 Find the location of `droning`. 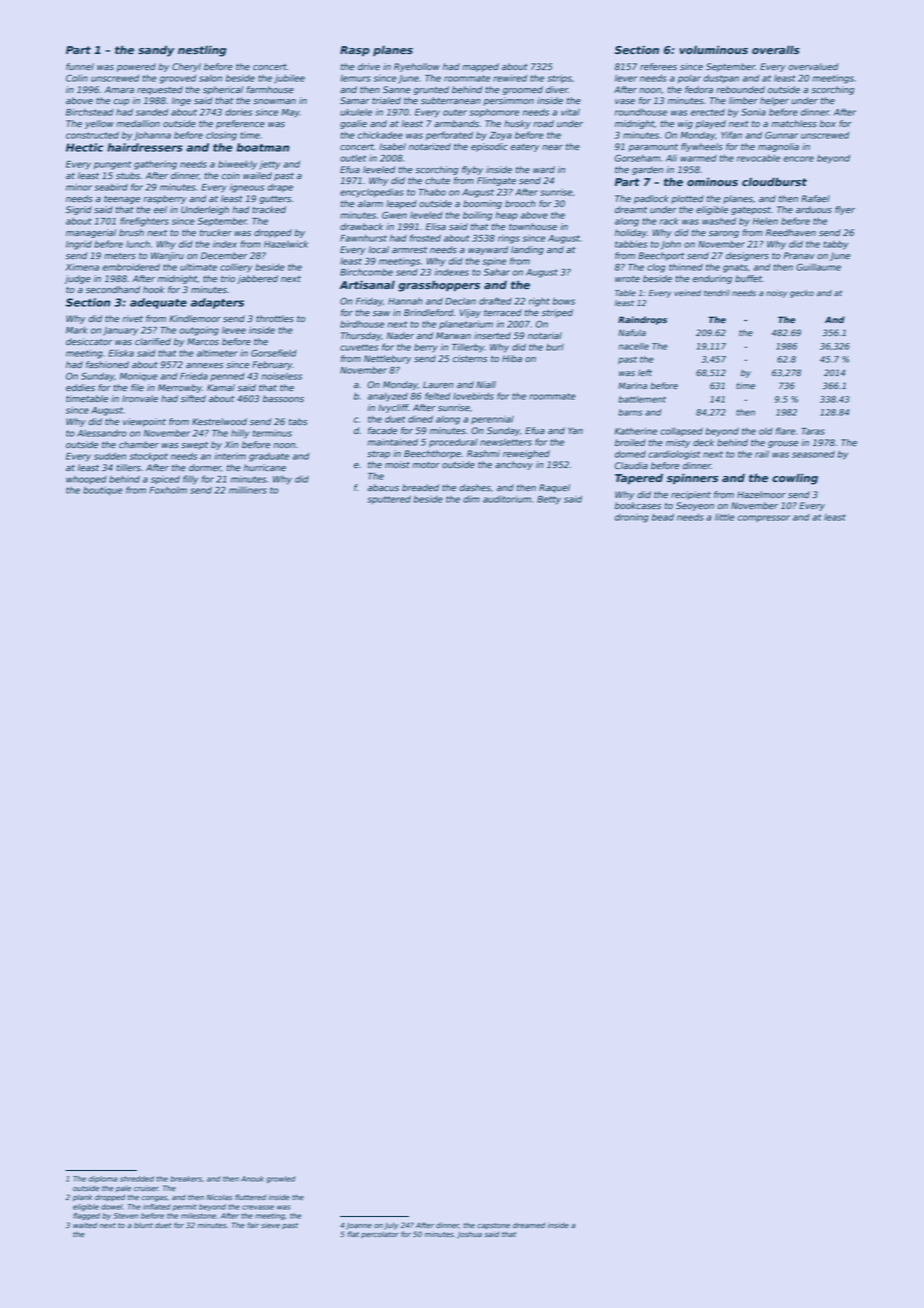

droning is located at coordinates (632, 518).
